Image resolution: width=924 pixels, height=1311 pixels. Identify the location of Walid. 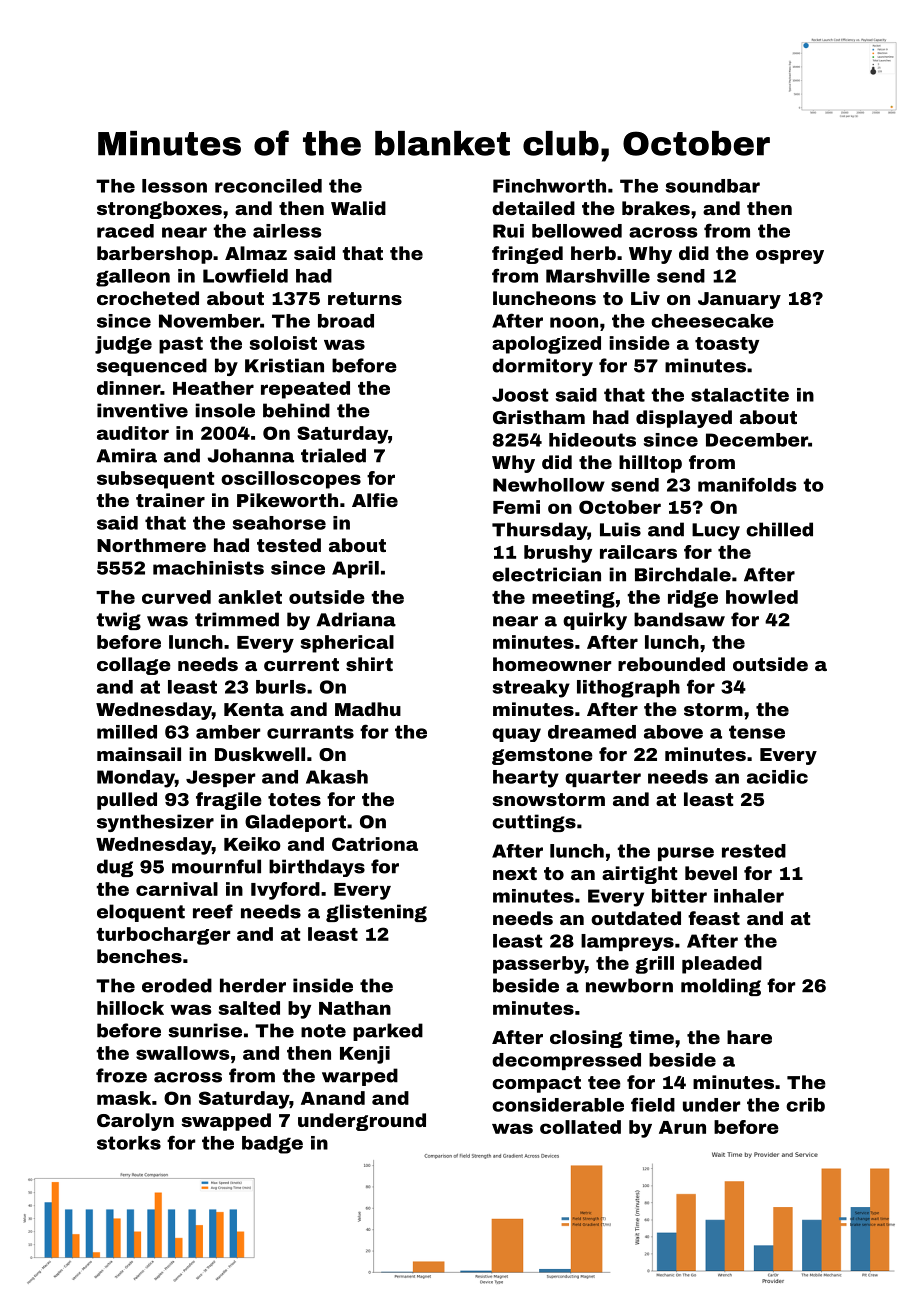
(358, 208).
